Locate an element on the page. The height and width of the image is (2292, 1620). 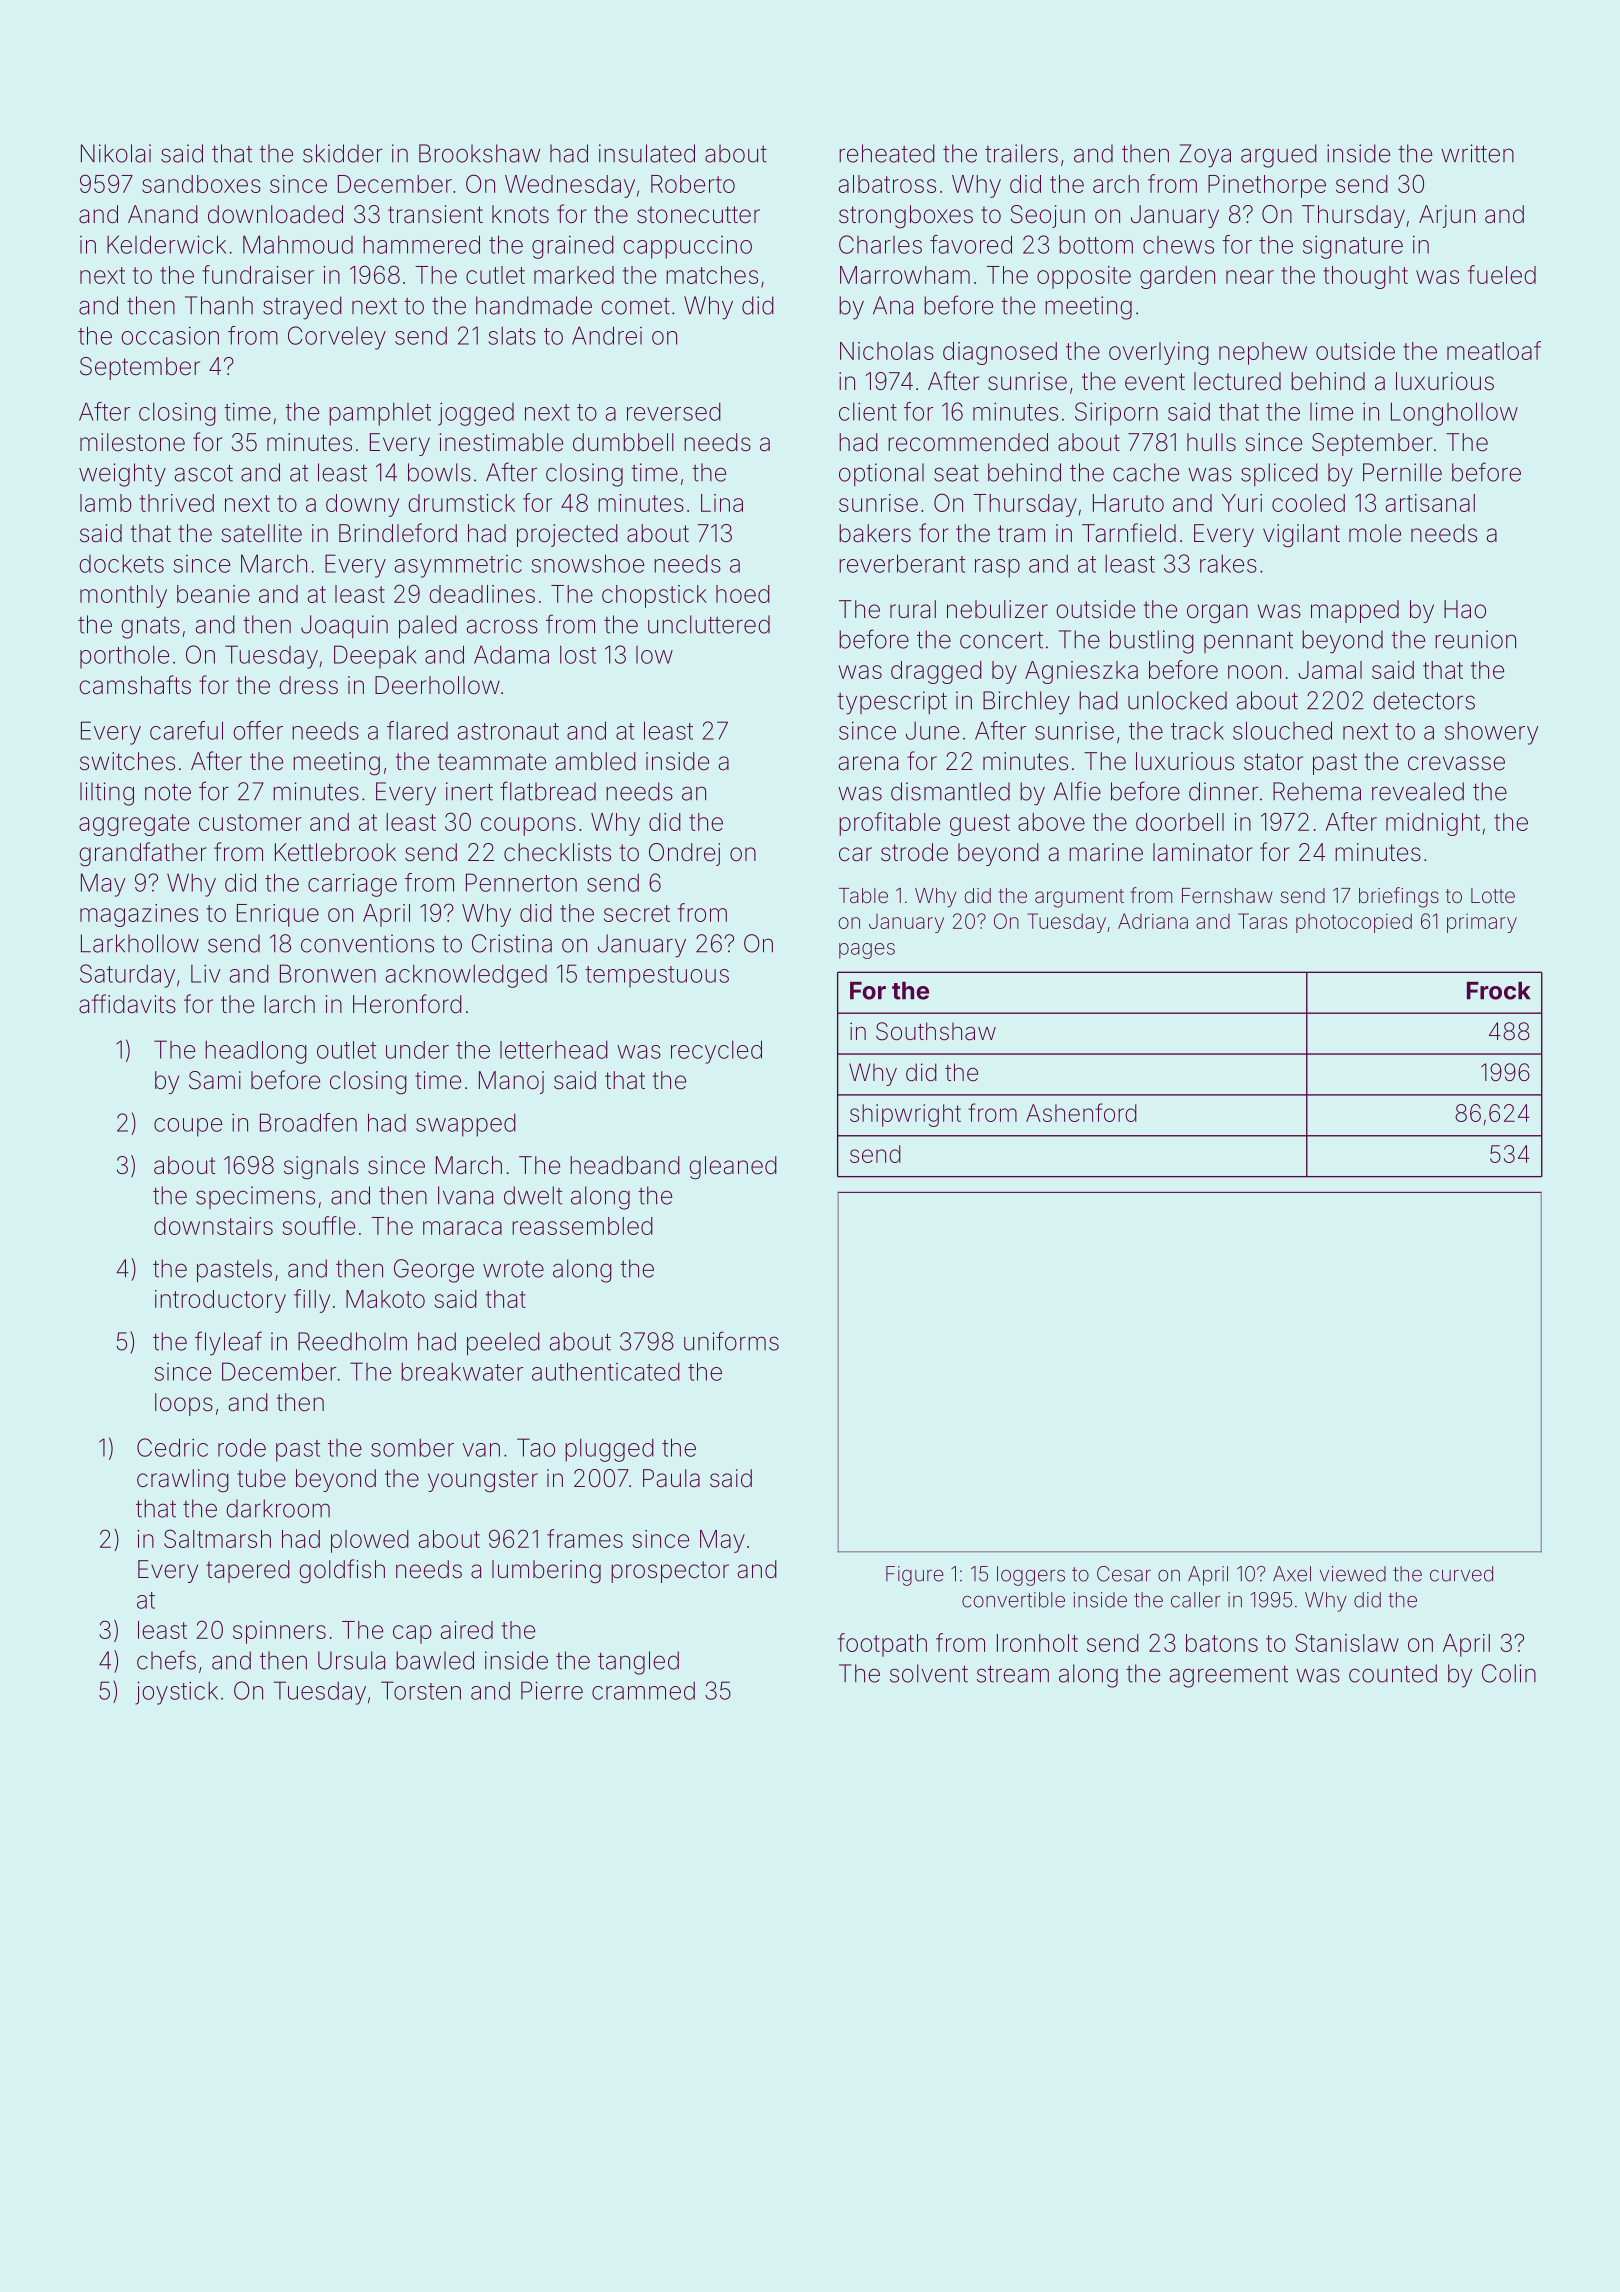
tempestuous is located at coordinates (657, 977).
